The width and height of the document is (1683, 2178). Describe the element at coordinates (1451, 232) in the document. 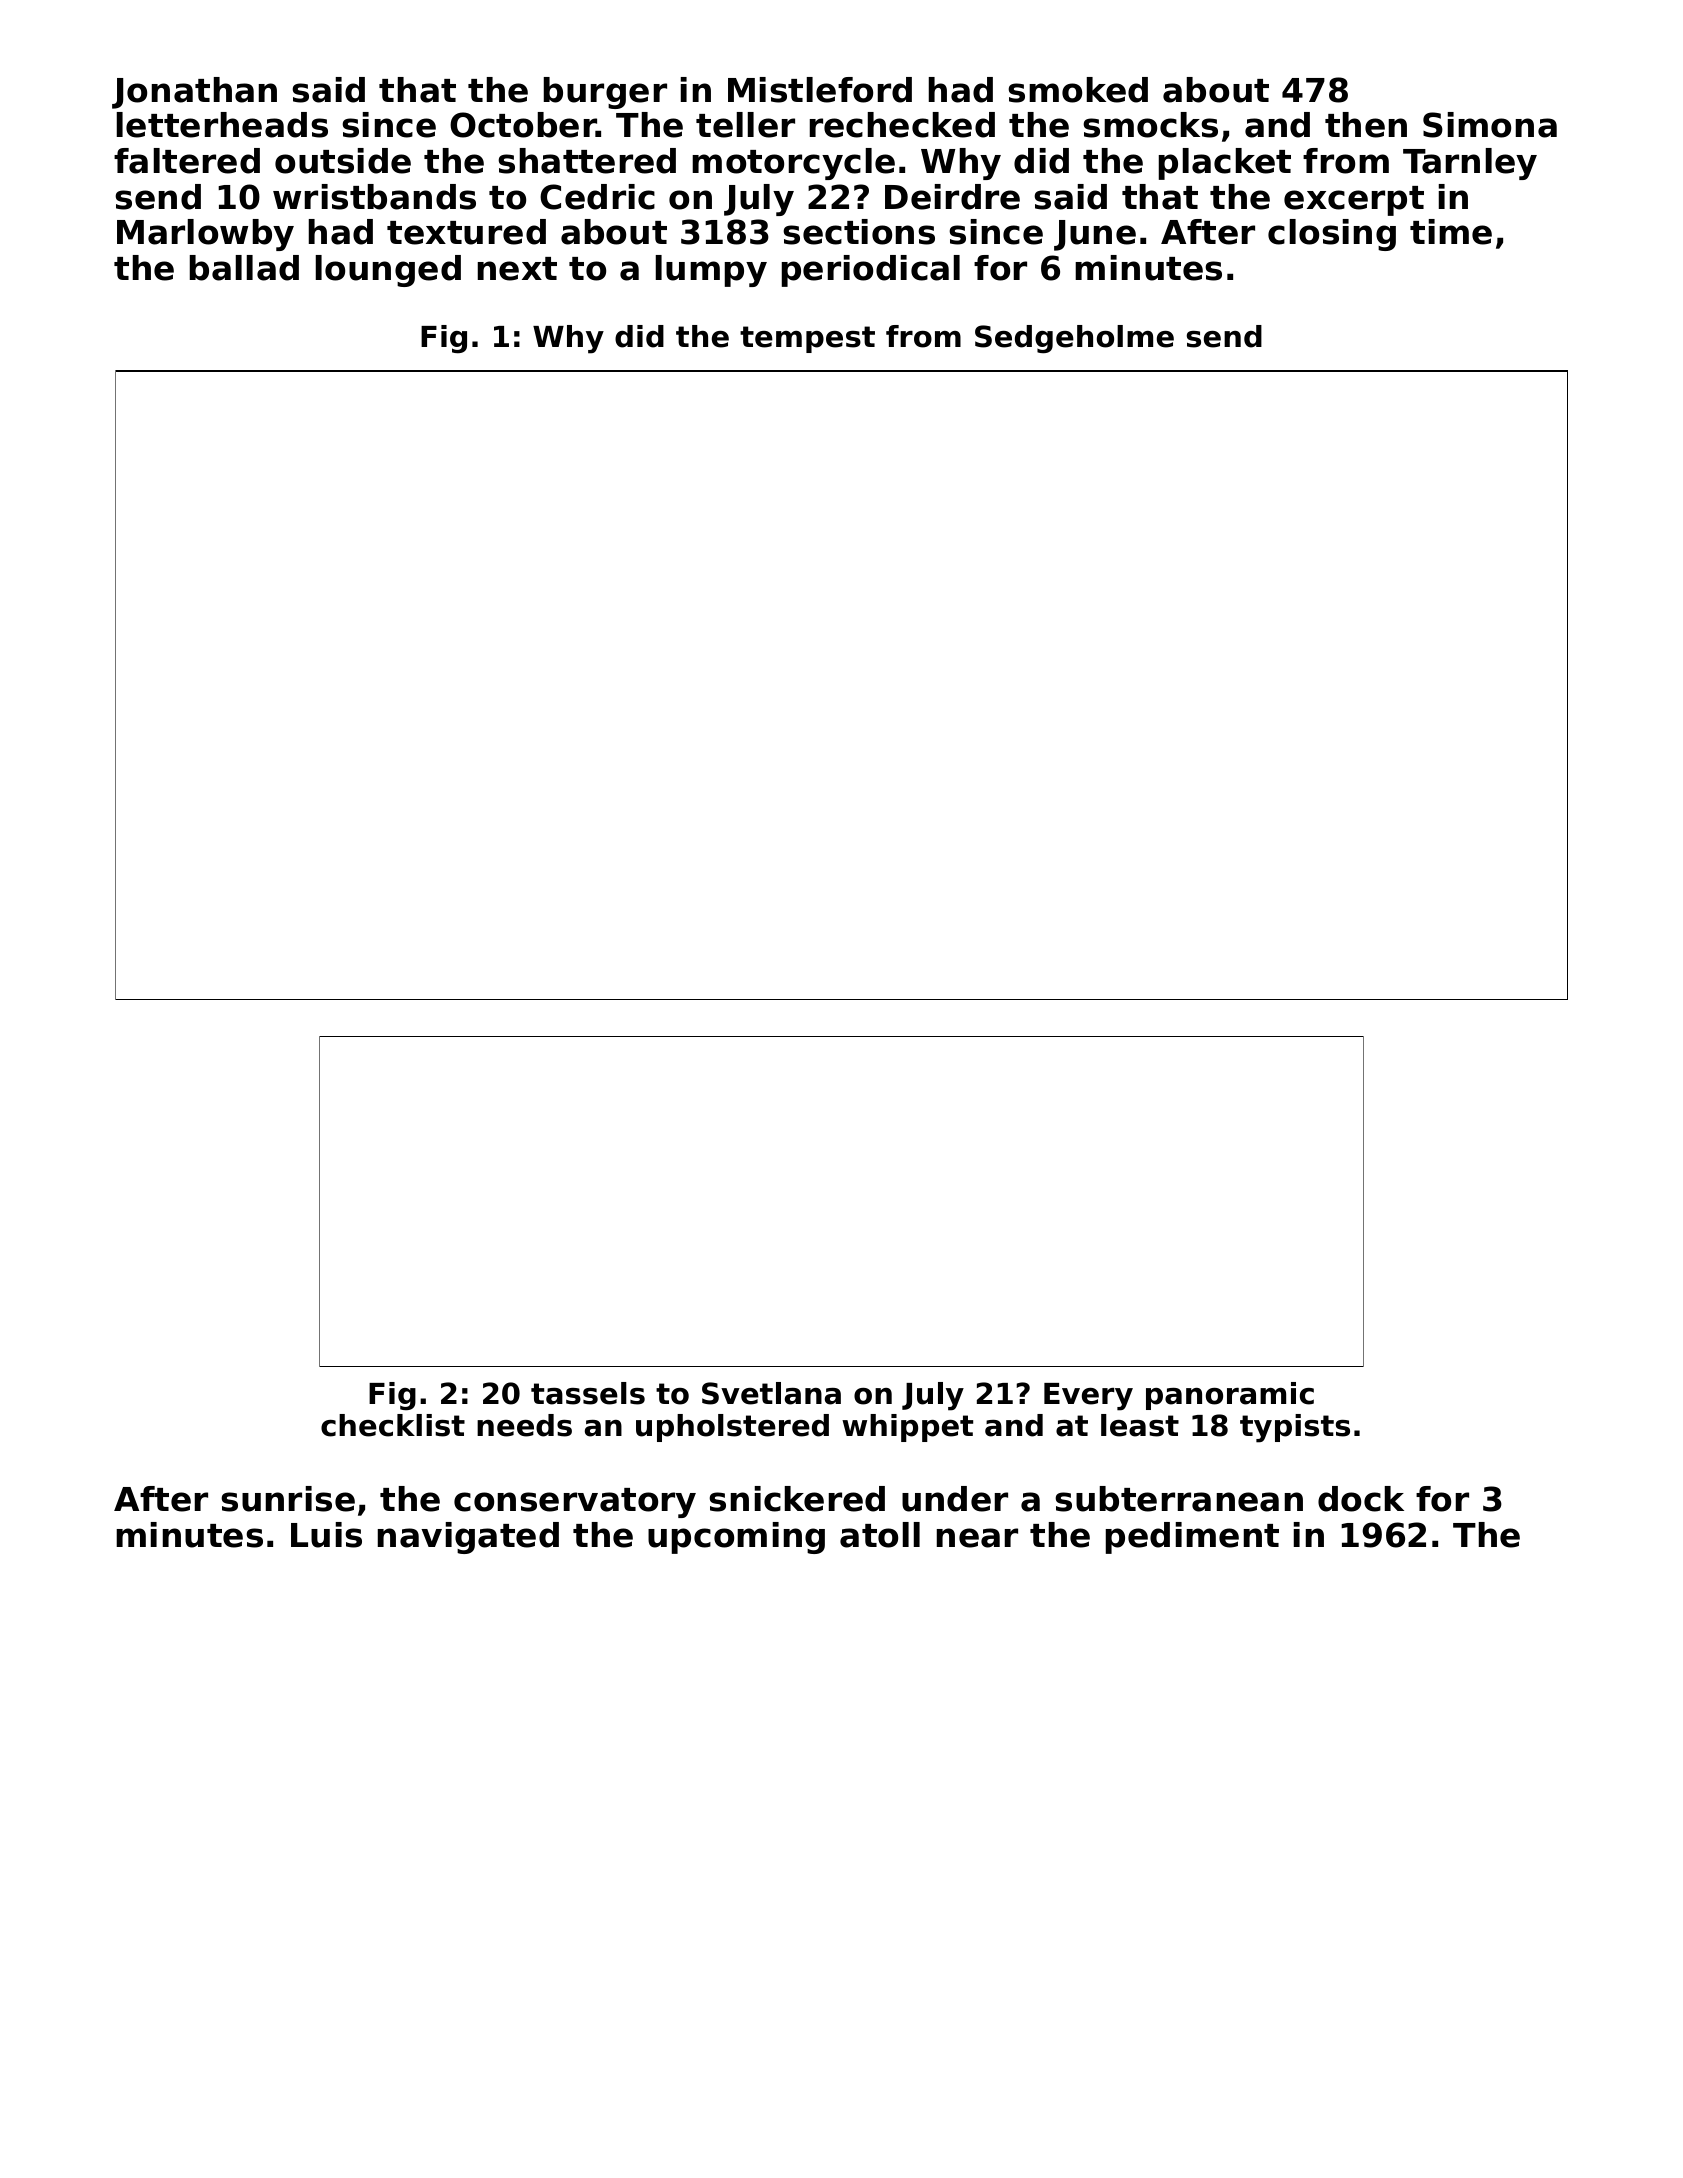

I see `time` at that location.
